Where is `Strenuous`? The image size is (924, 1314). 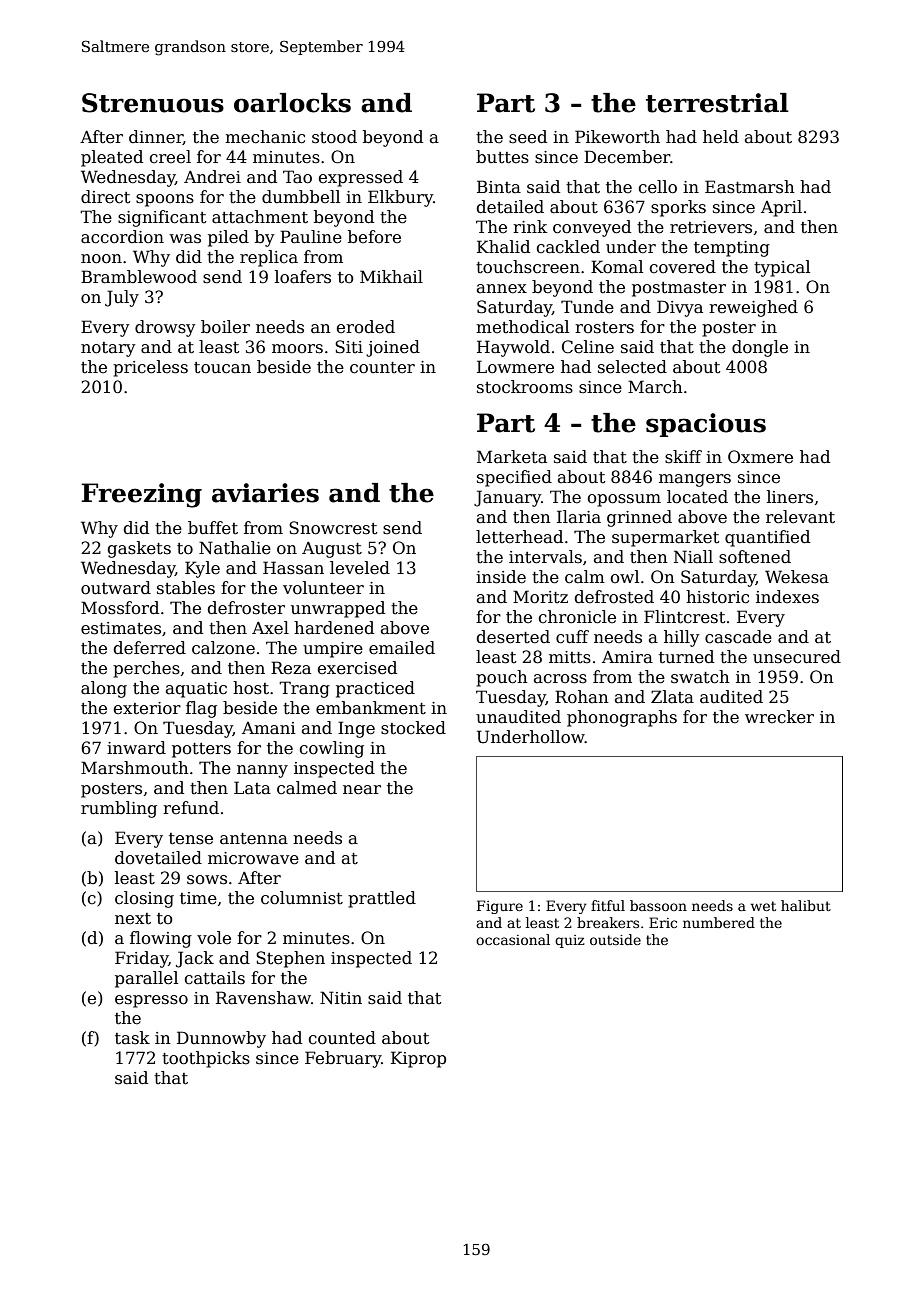 Strenuous is located at coordinates (153, 103).
